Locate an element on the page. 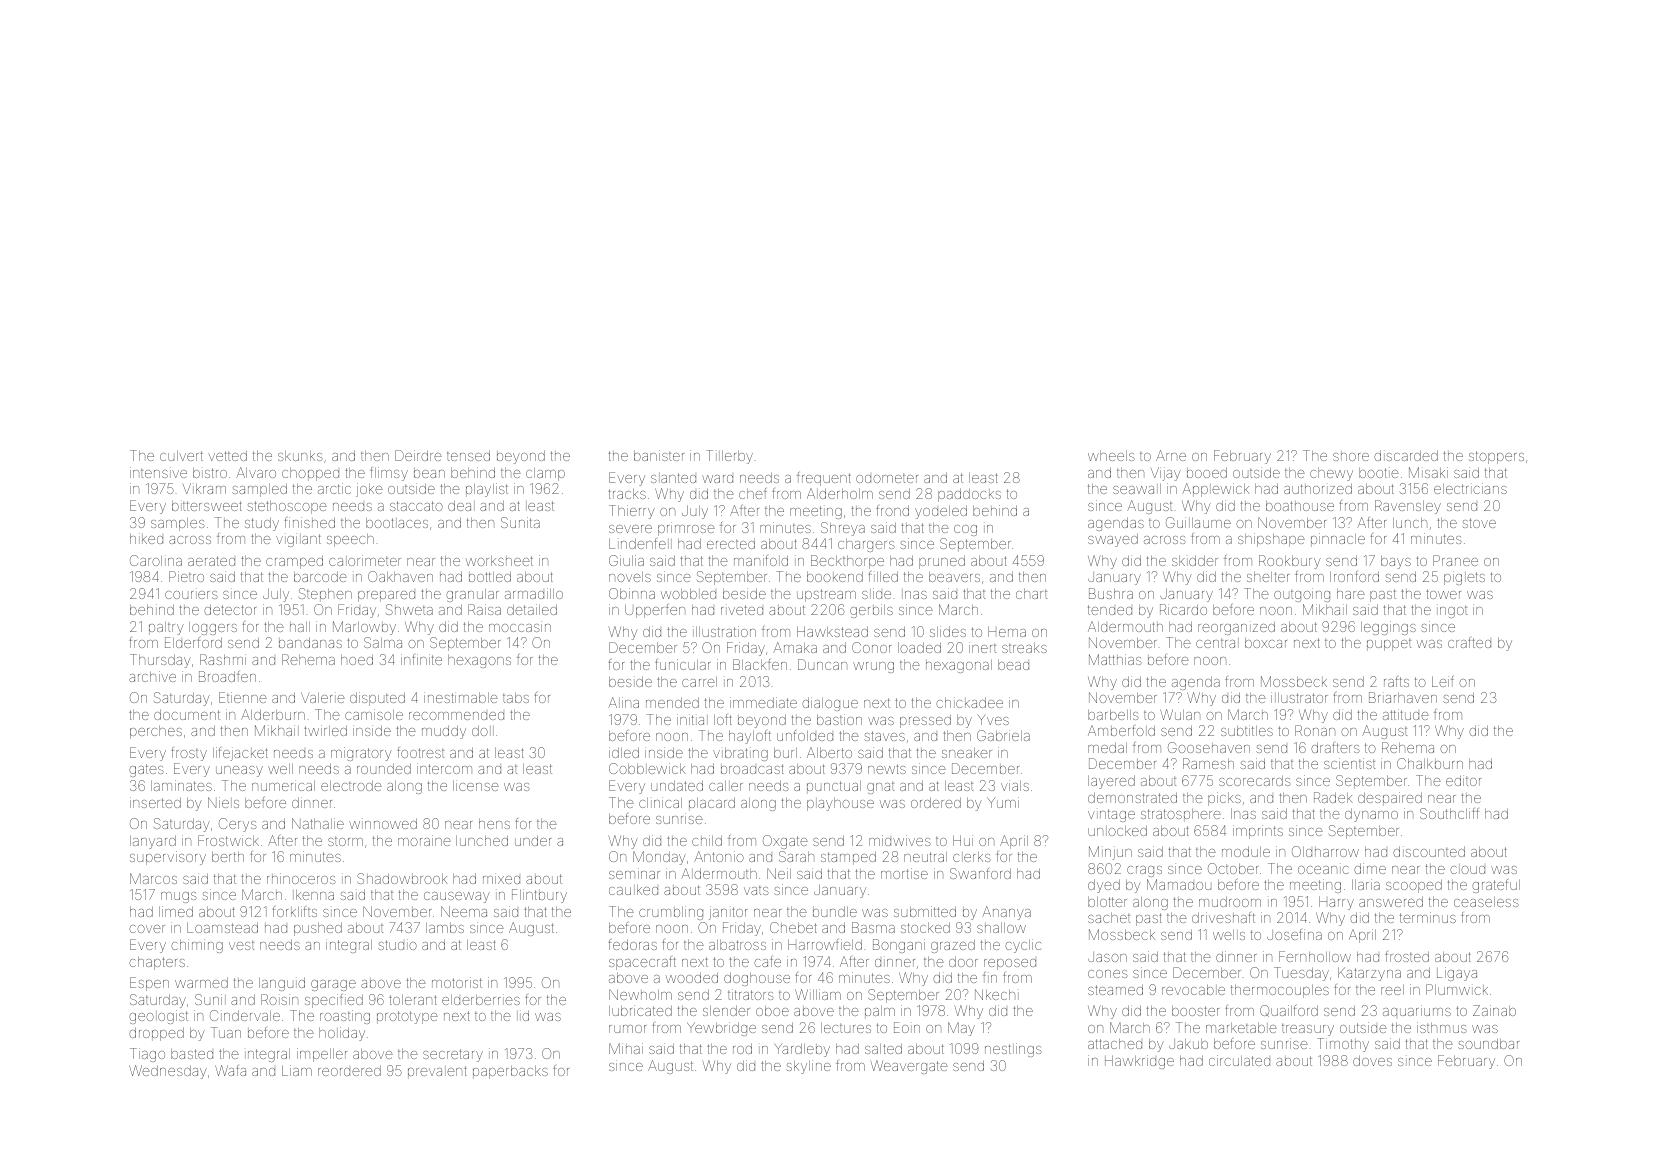  Deirdre is located at coordinates (418, 455).
